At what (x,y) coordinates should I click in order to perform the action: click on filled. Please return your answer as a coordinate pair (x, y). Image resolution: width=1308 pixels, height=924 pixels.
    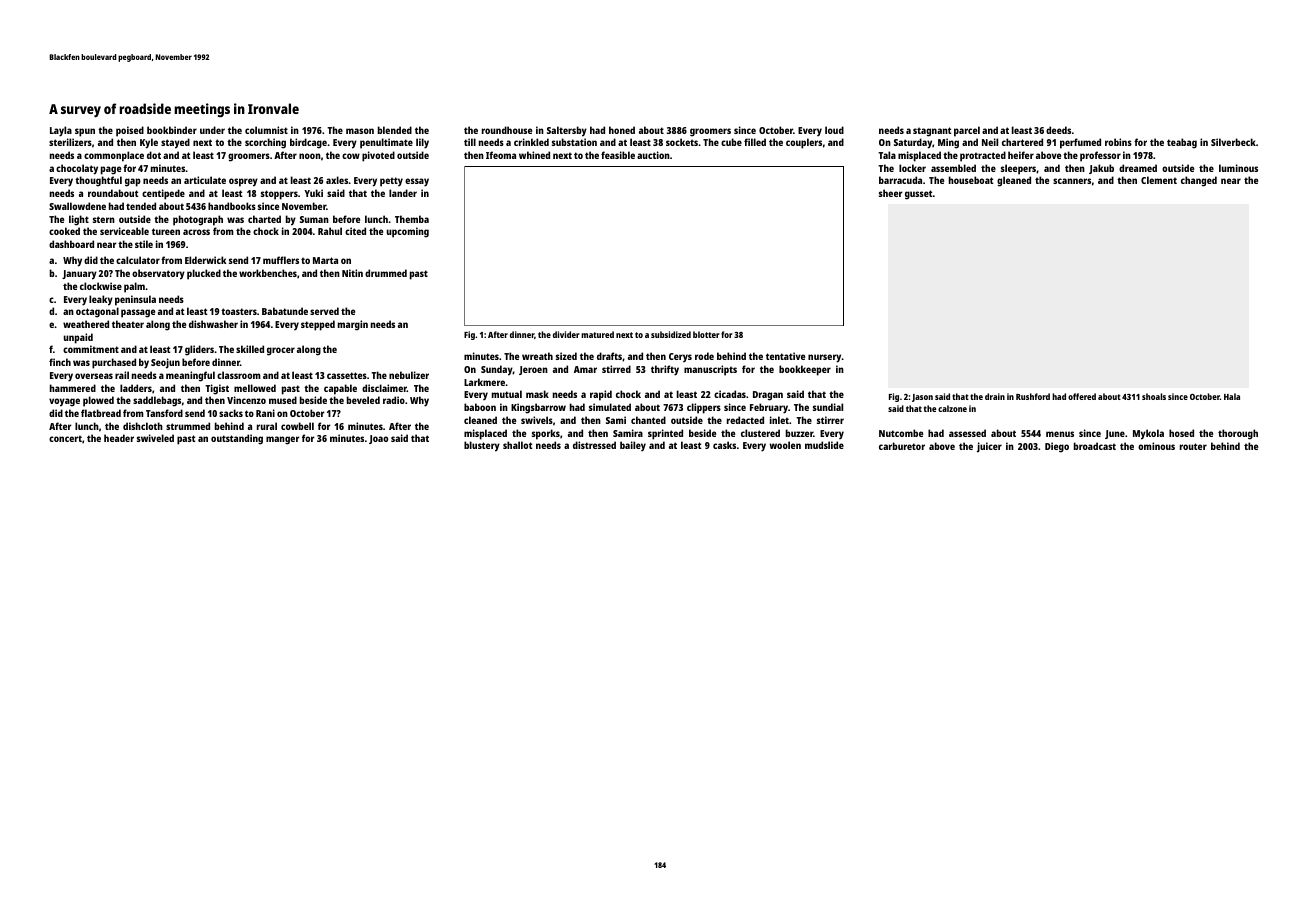
    Looking at the image, I should click on (755, 142).
